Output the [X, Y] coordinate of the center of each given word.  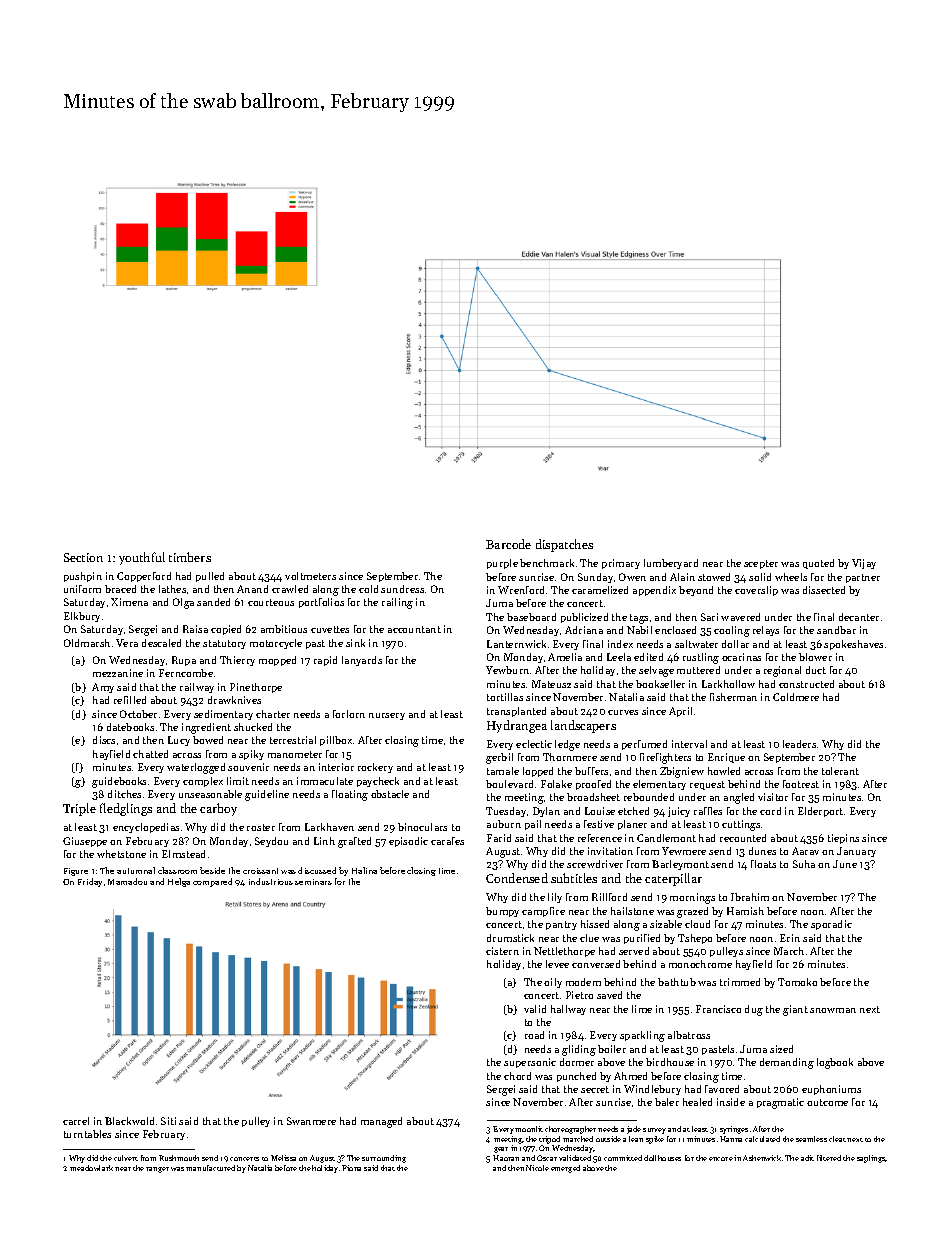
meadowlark [91, 1168]
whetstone [121, 854]
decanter [859, 617]
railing [397, 603]
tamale [503, 771]
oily [553, 983]
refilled [130, 700]
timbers [190, 557]
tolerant [840, 771]
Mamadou [127, 881]
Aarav [805, 851]
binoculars [422, 827]
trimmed [740, 982]
